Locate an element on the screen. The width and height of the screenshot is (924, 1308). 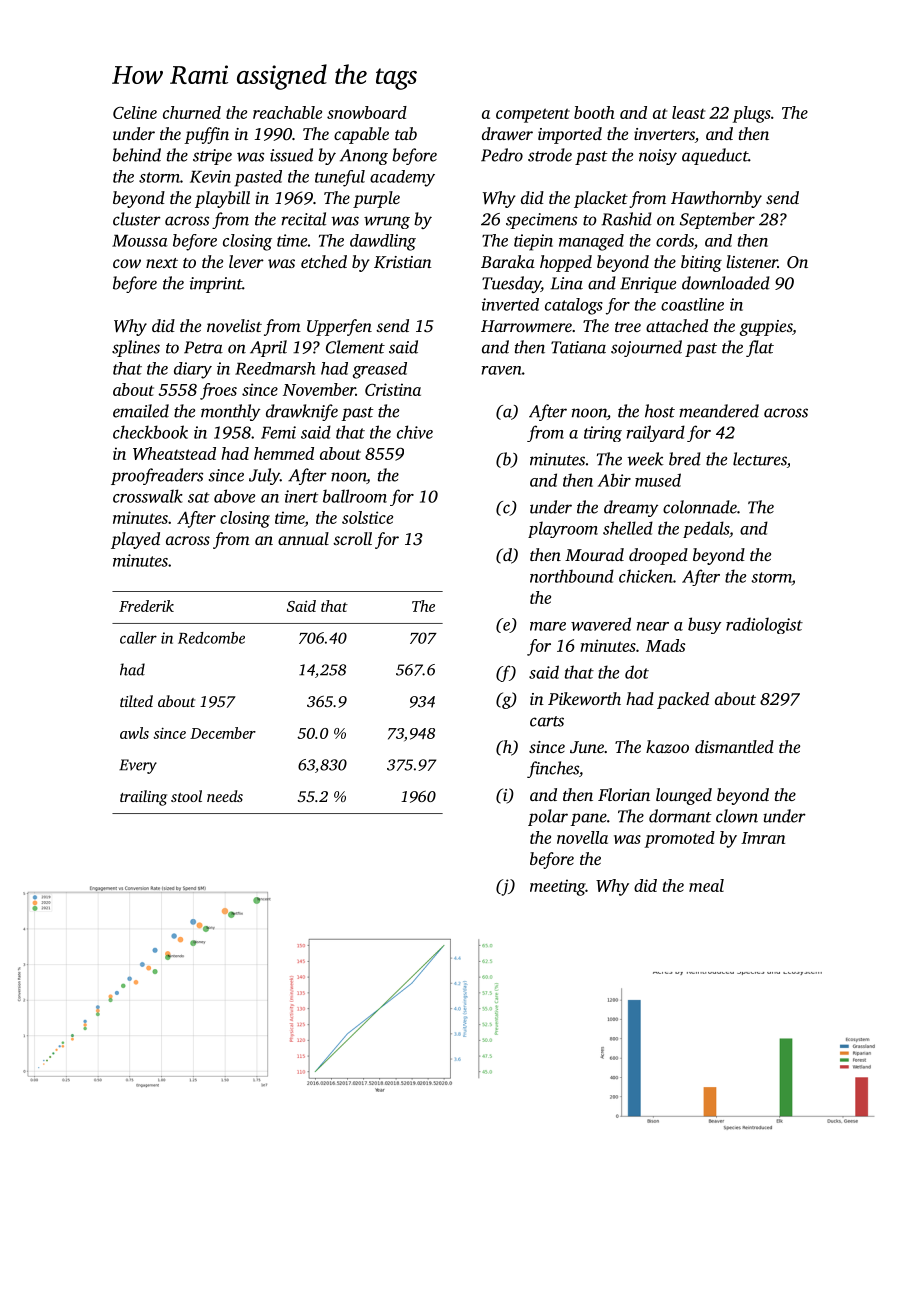
plugs is located at coordinates (752, 114).
